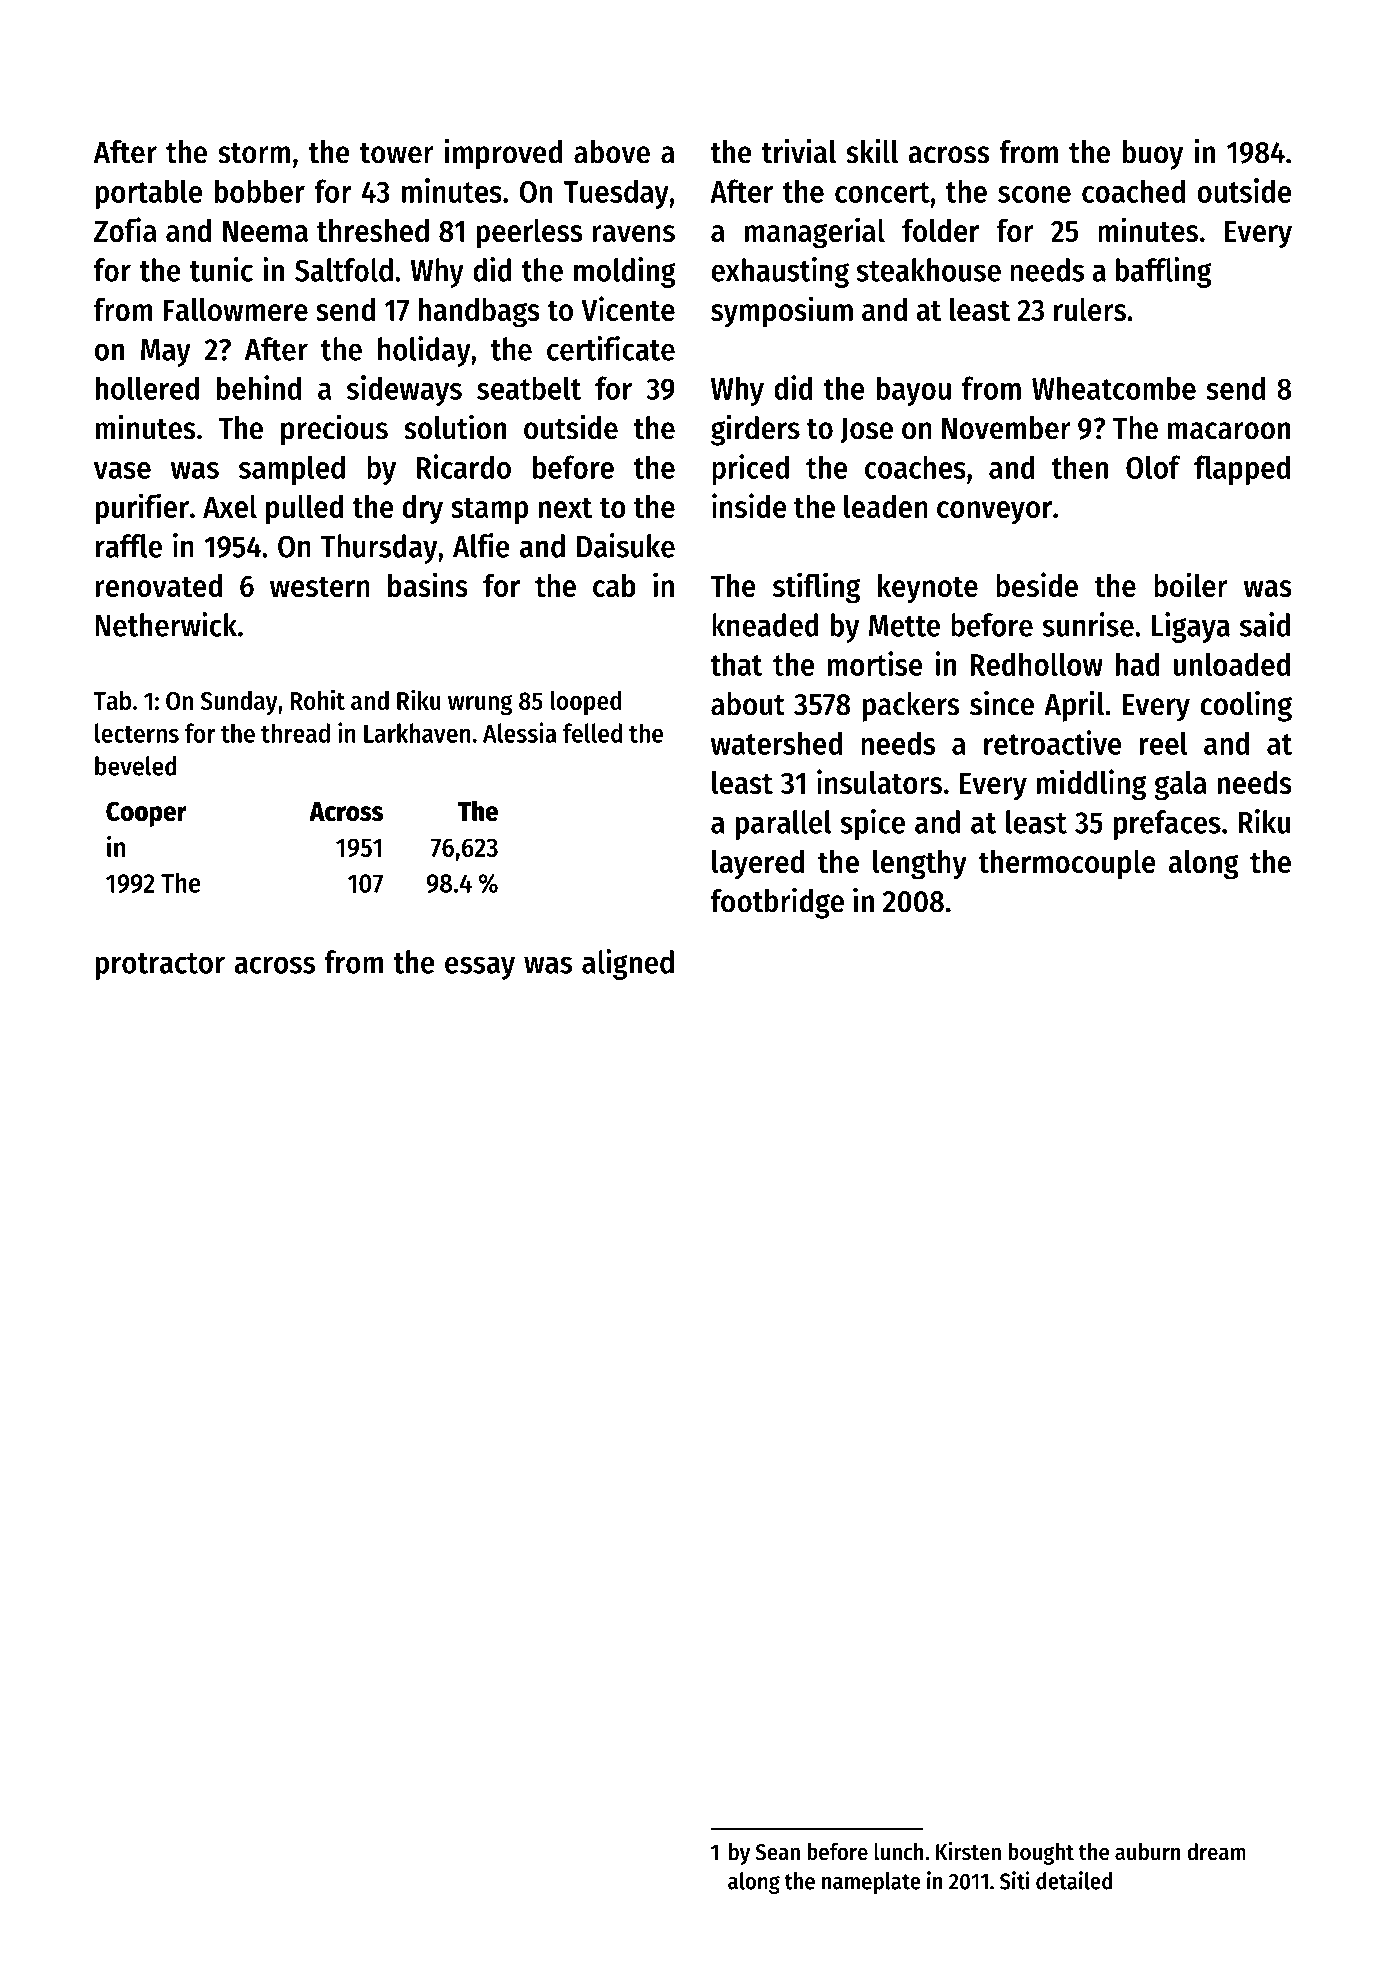 The height and width of the page is (1969, 1386). I want to click on Sean, so click(778, 1852).
